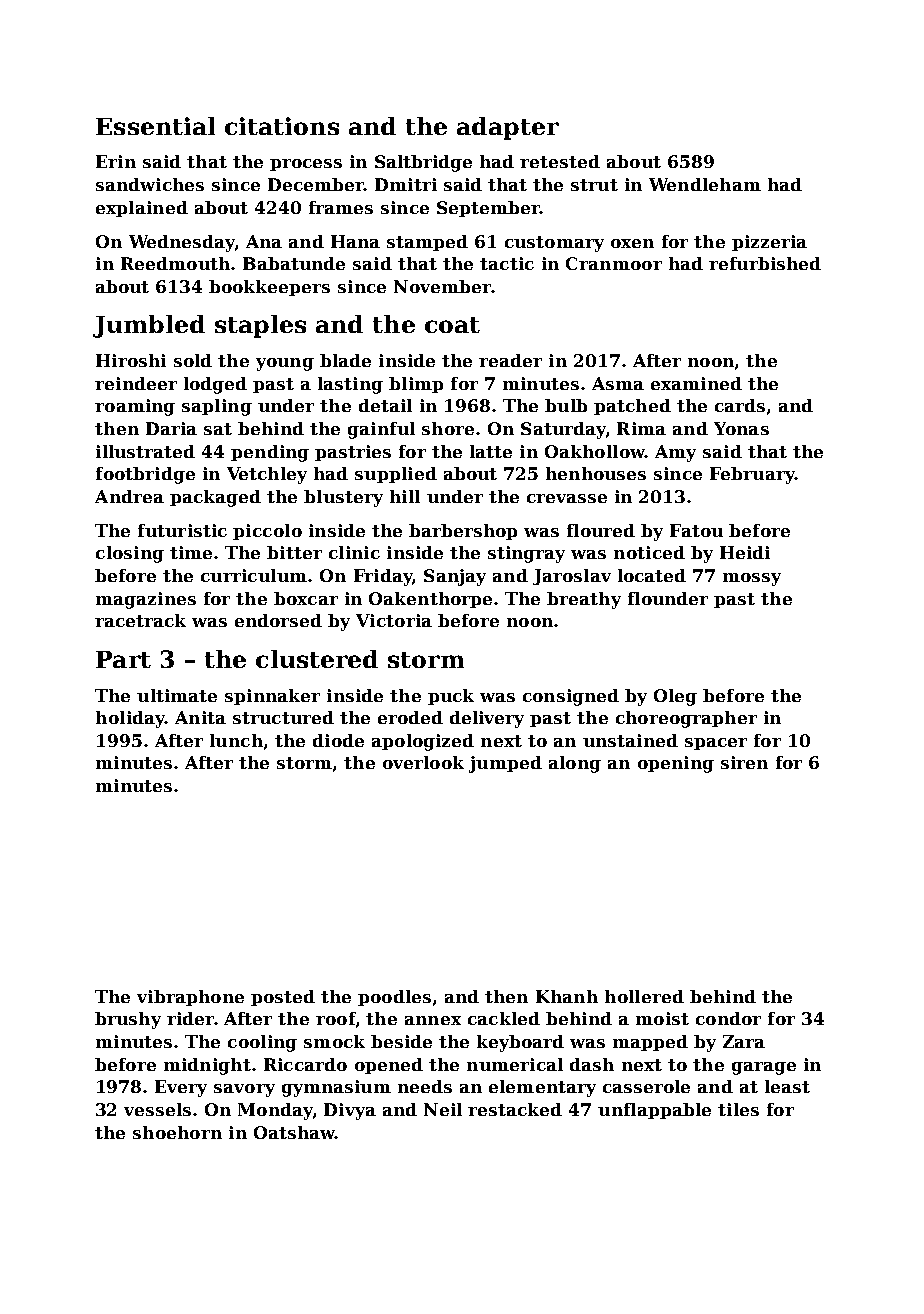 This screenshot has width=924, height=1314. What do you see at coordinates (752, 579) in the screenshot?
I see `mossy` at bounding box center [752, 579].
